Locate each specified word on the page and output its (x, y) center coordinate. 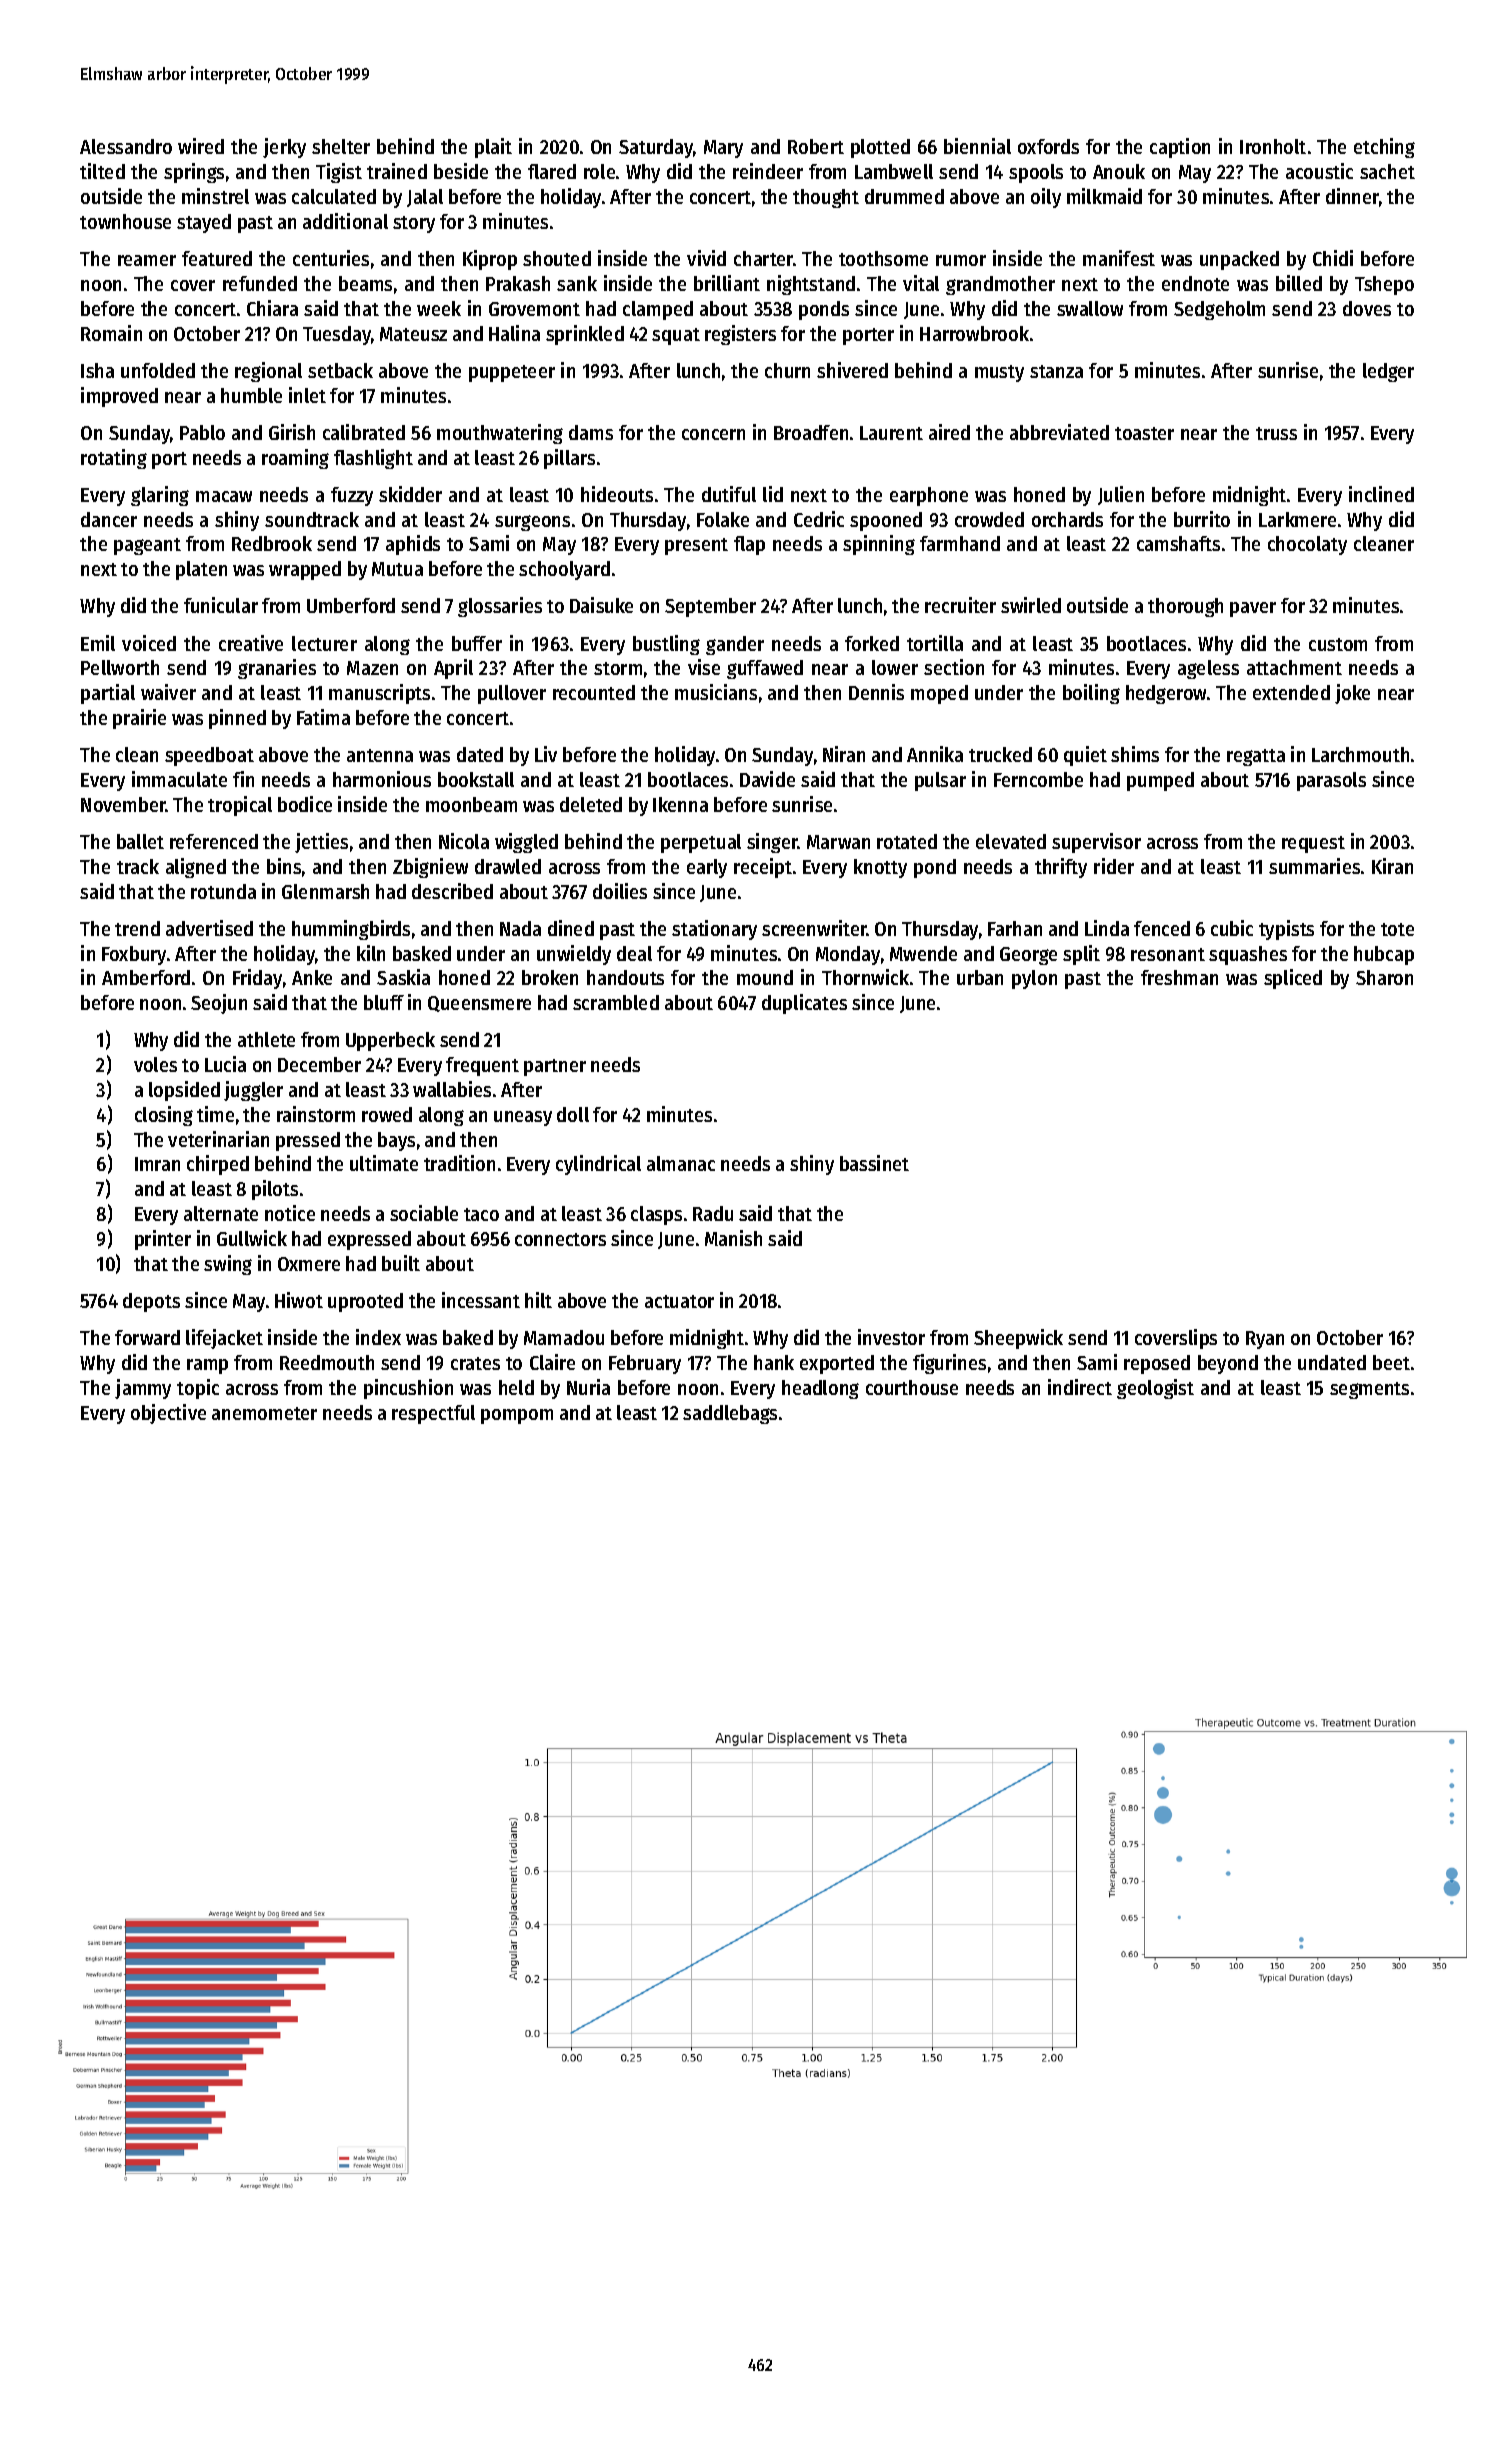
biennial (977, 146)
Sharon (1384, 977)
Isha (97, 370)
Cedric (819, 519)
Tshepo (1384, 285)
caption (1180, 148)
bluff (384, 1002)
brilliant (727, 283)
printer (163, 1240)
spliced (1293, 979)
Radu (713, 1213)
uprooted (365, 1302)
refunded (260, 283)
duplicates (804, 1004)
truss (1276, 433)
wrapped (305, 570)
